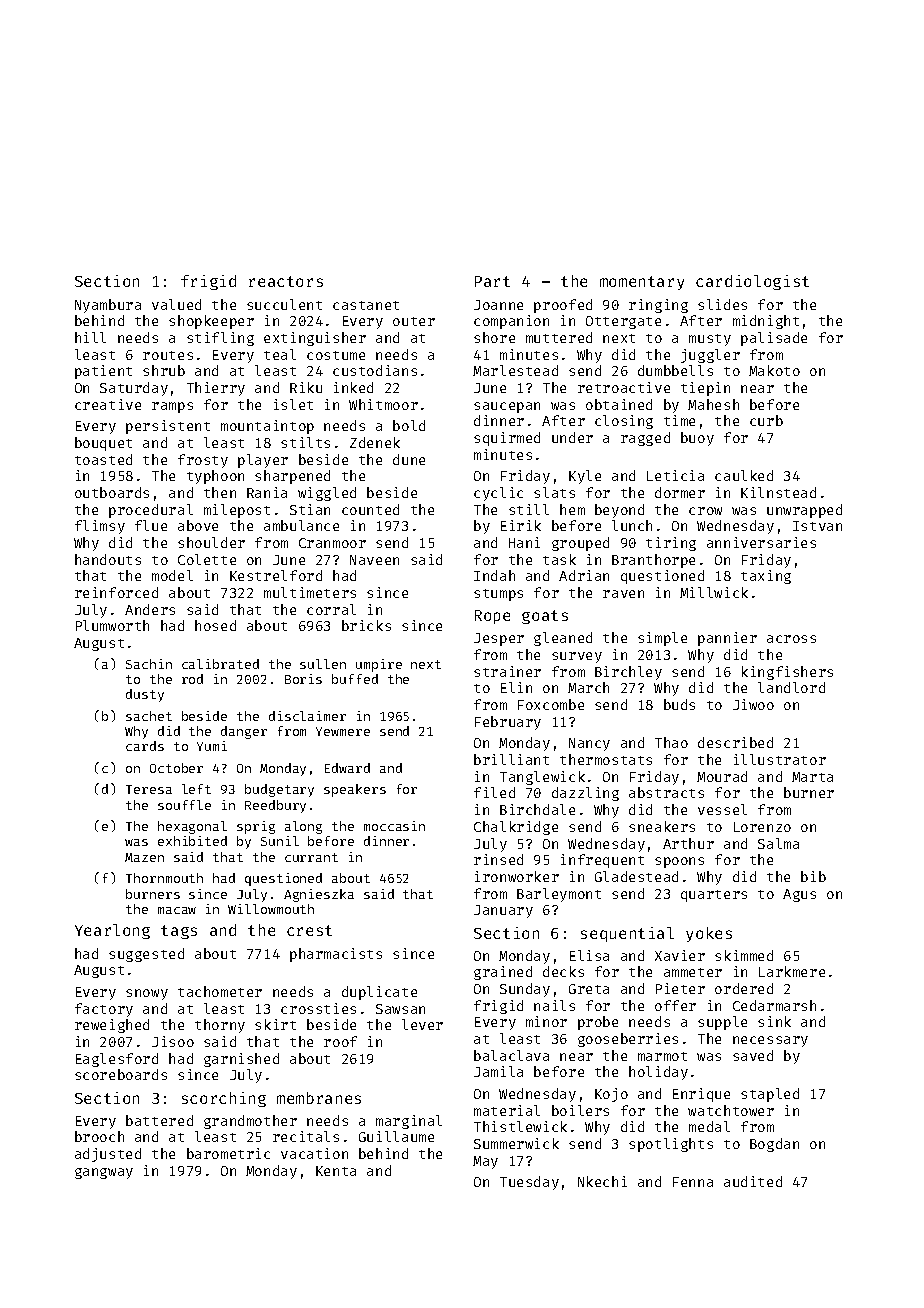 The image size is (924, 1308). Describe the element at coordinates (551, 704) in the image. I see `Foxcombe` at that location.
